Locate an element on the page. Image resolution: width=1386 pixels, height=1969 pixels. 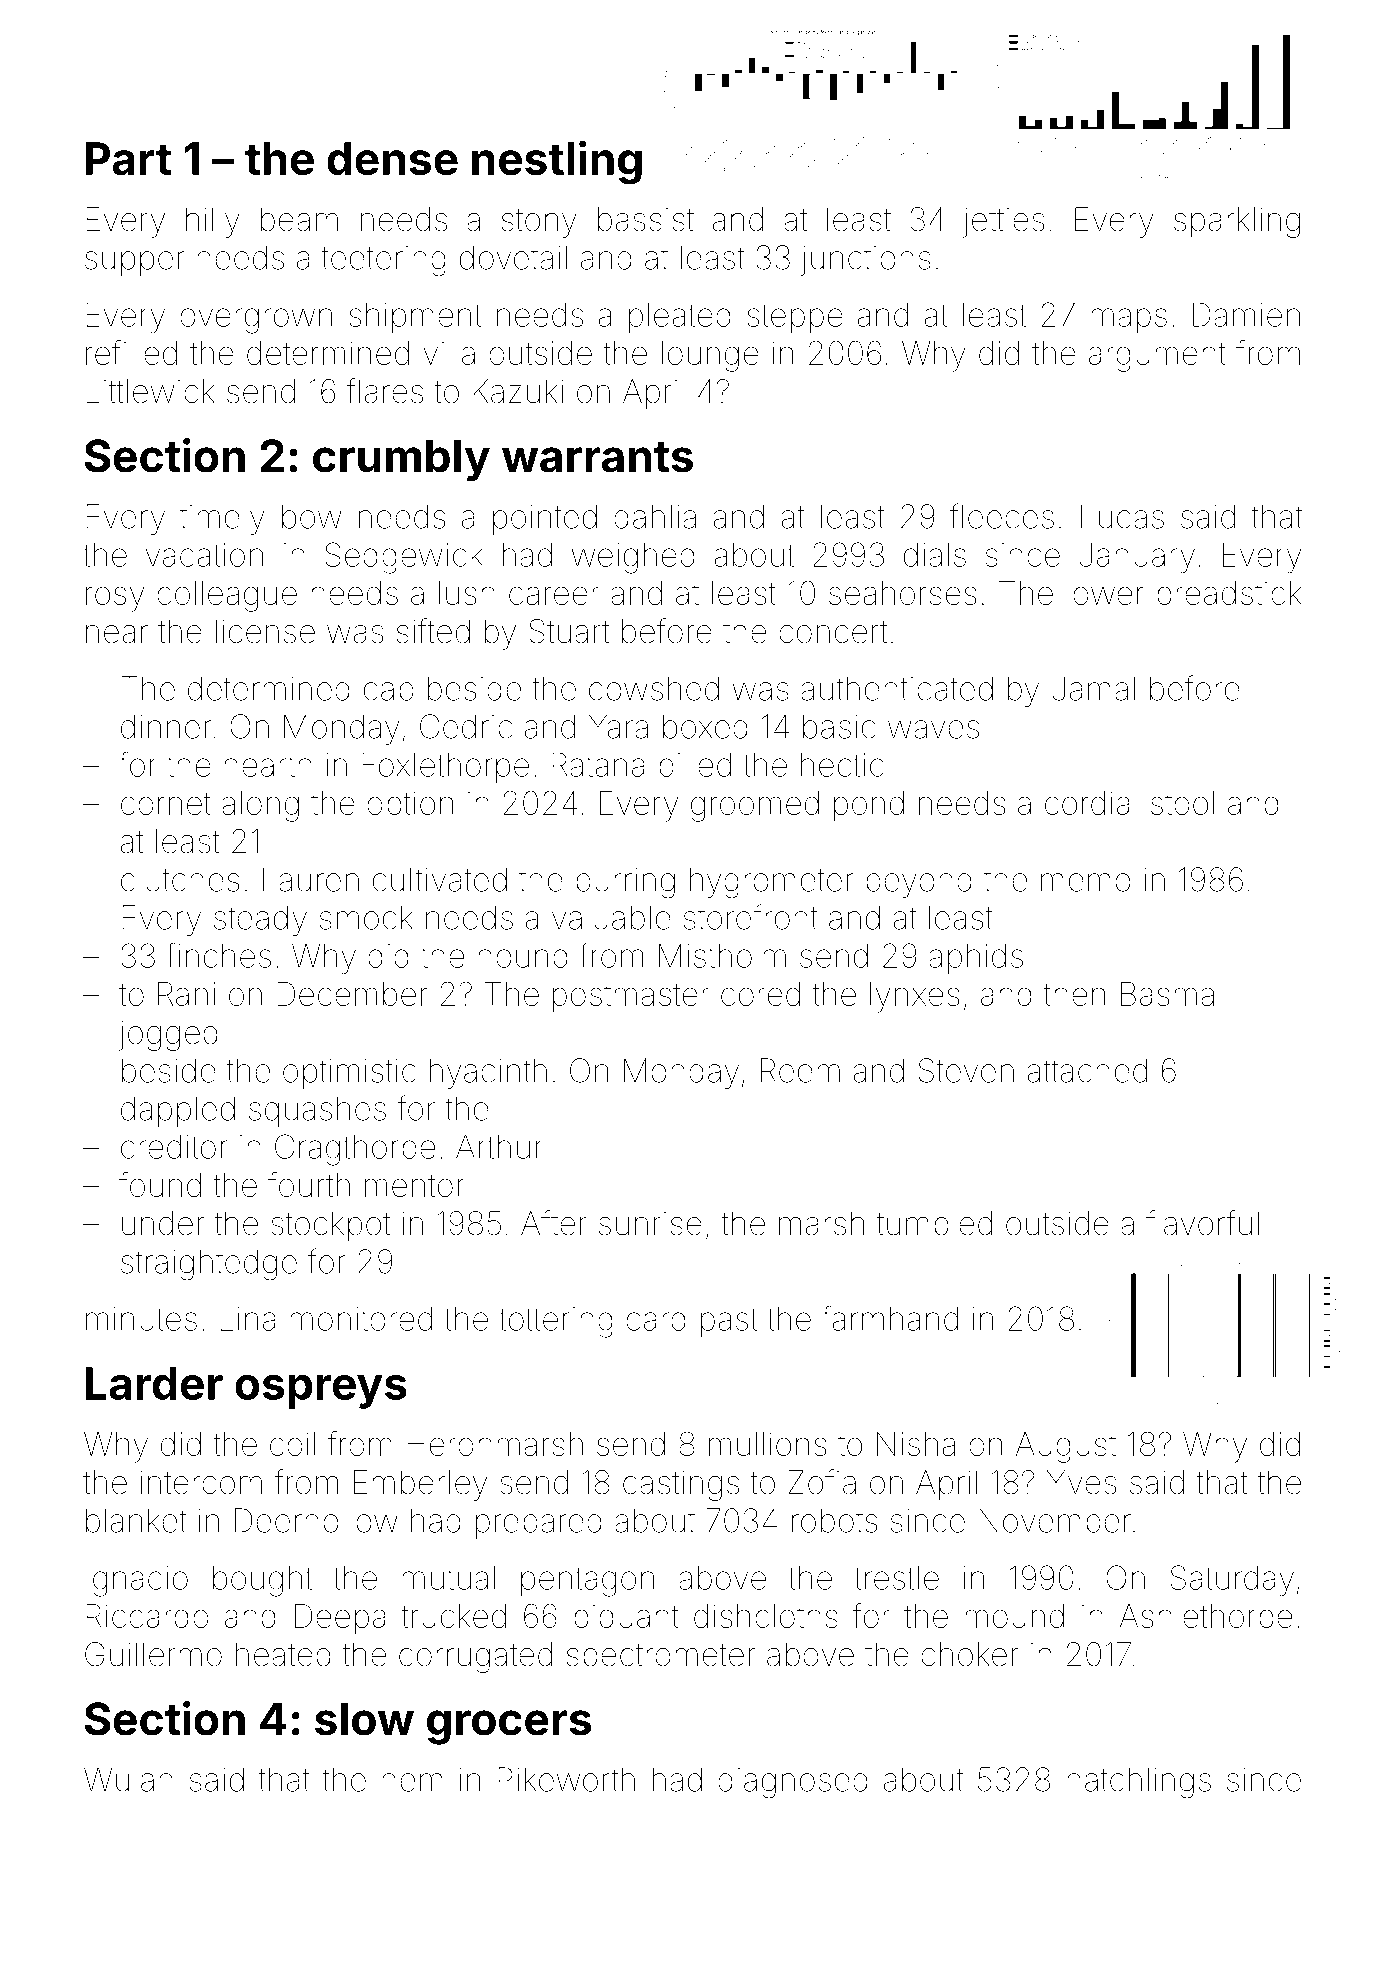
nestling is located at coordinates (557, 162).
